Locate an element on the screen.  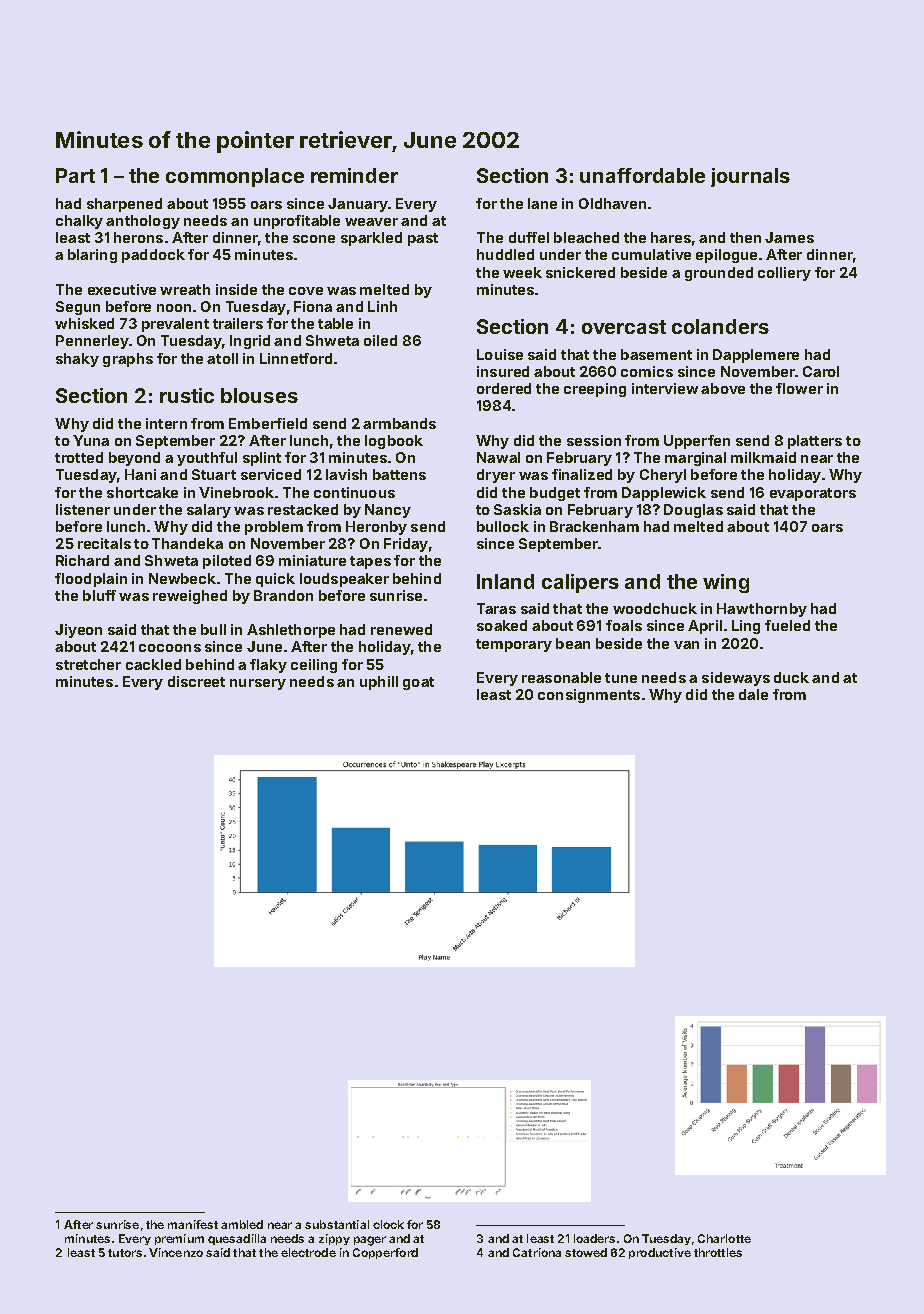
Dapplewick is located at coordinates (664, 494).
